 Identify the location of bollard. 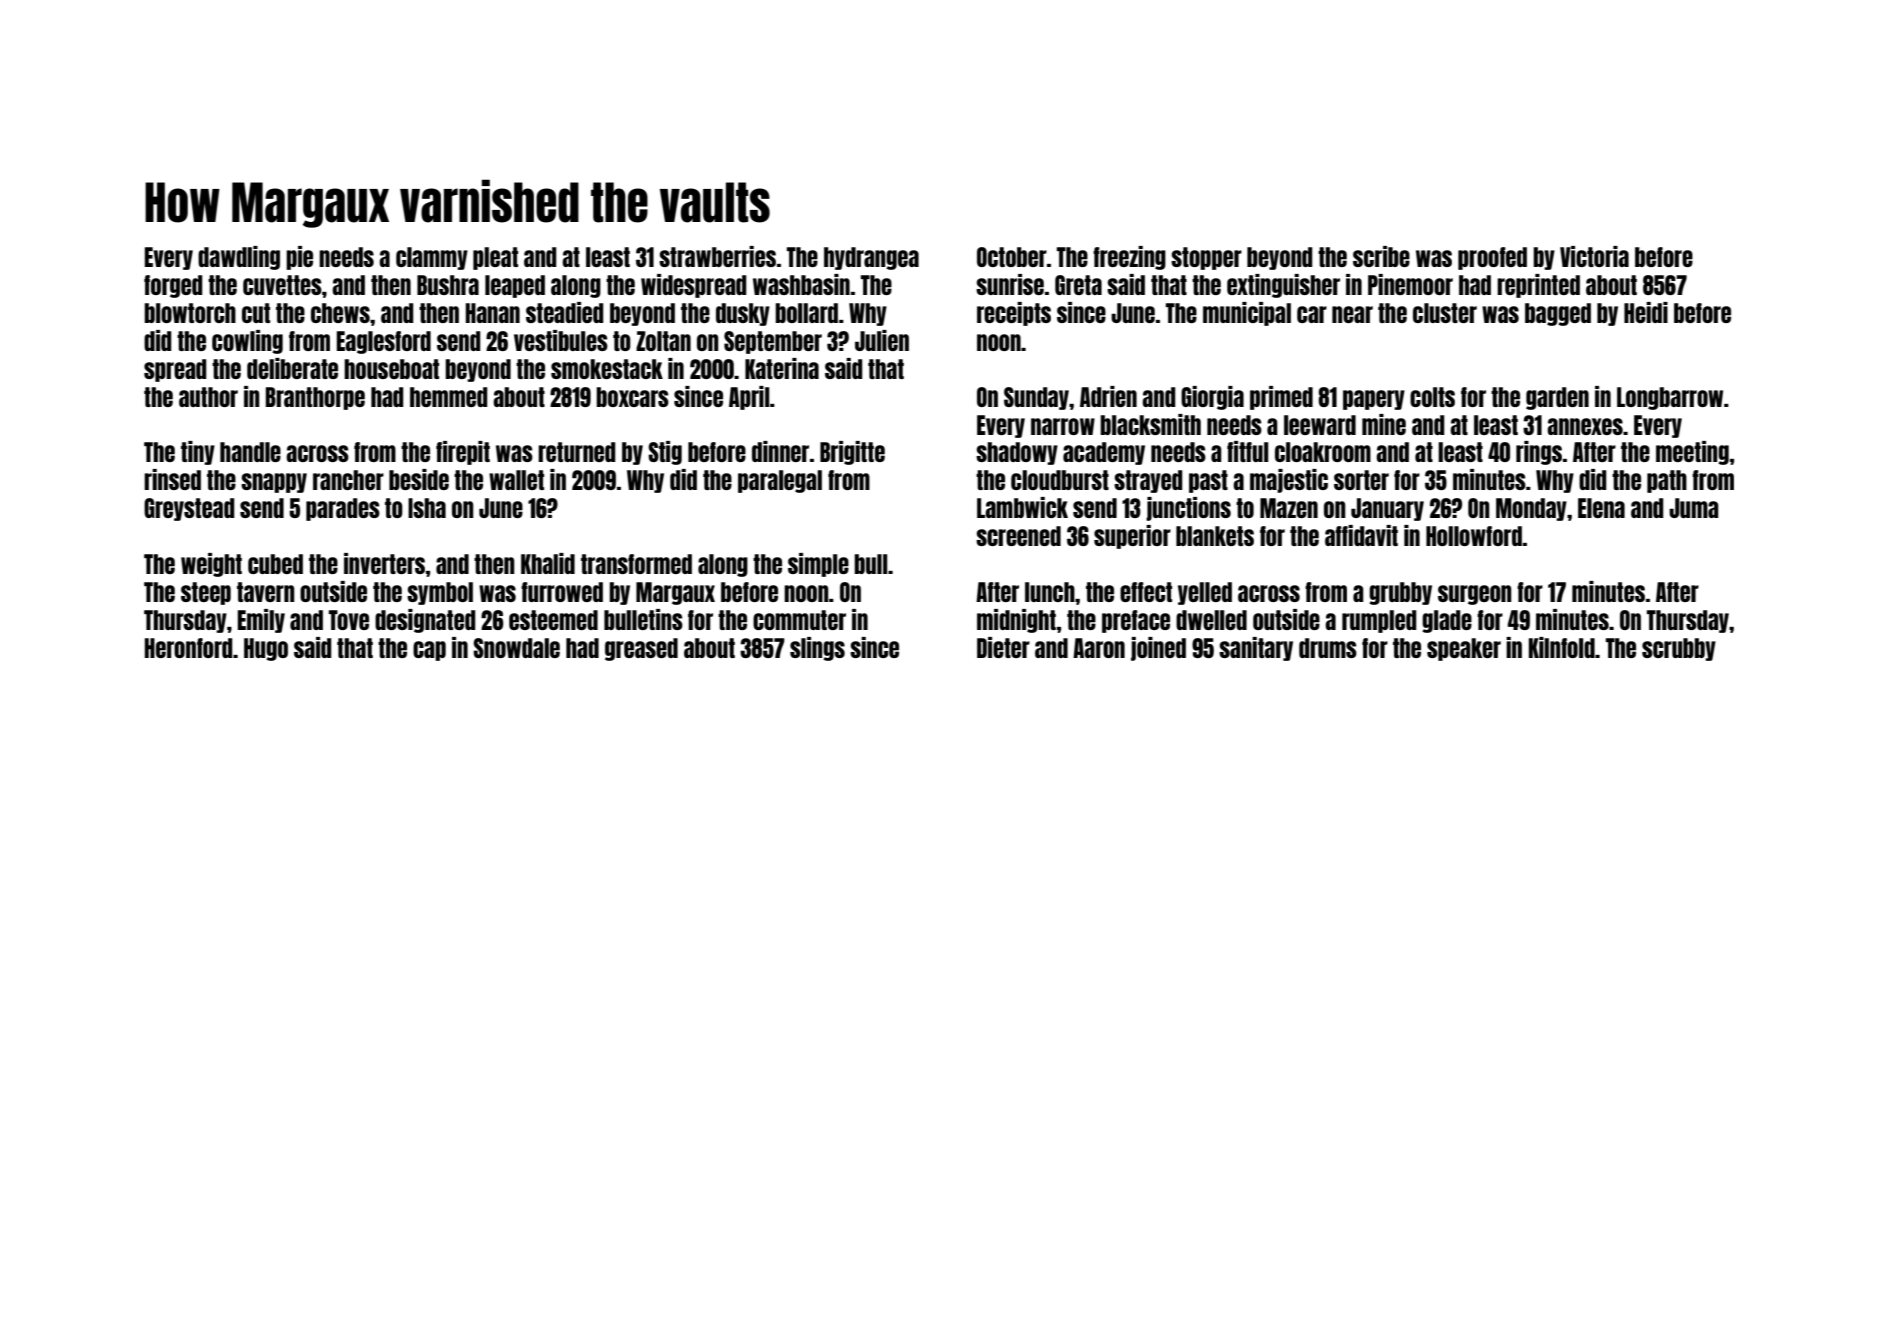
(806, 313).
